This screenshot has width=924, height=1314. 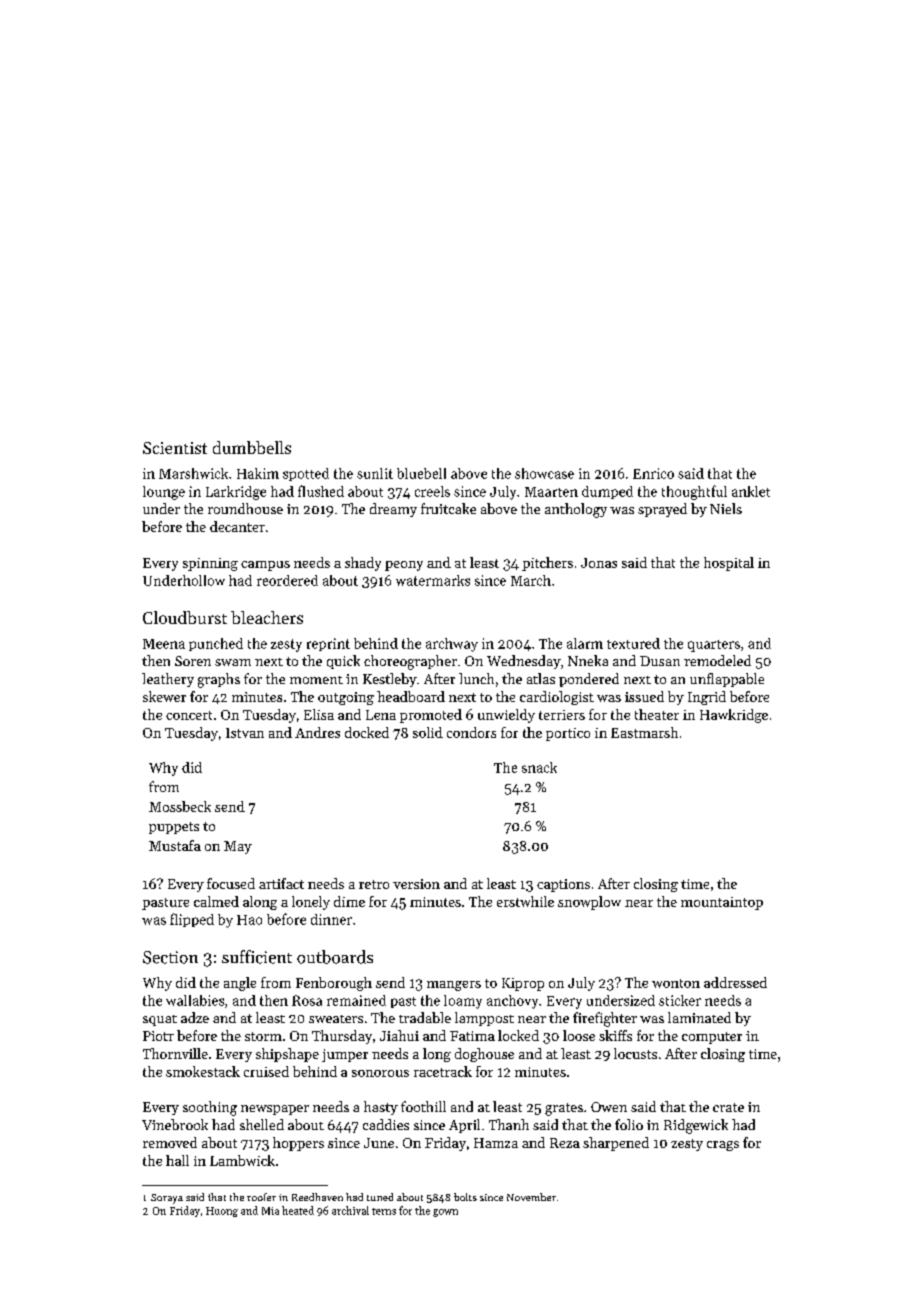 What do you see at coordinates (245, 733) in the screenshot?
I see `Istvan` at bounding box center [245, 733].
